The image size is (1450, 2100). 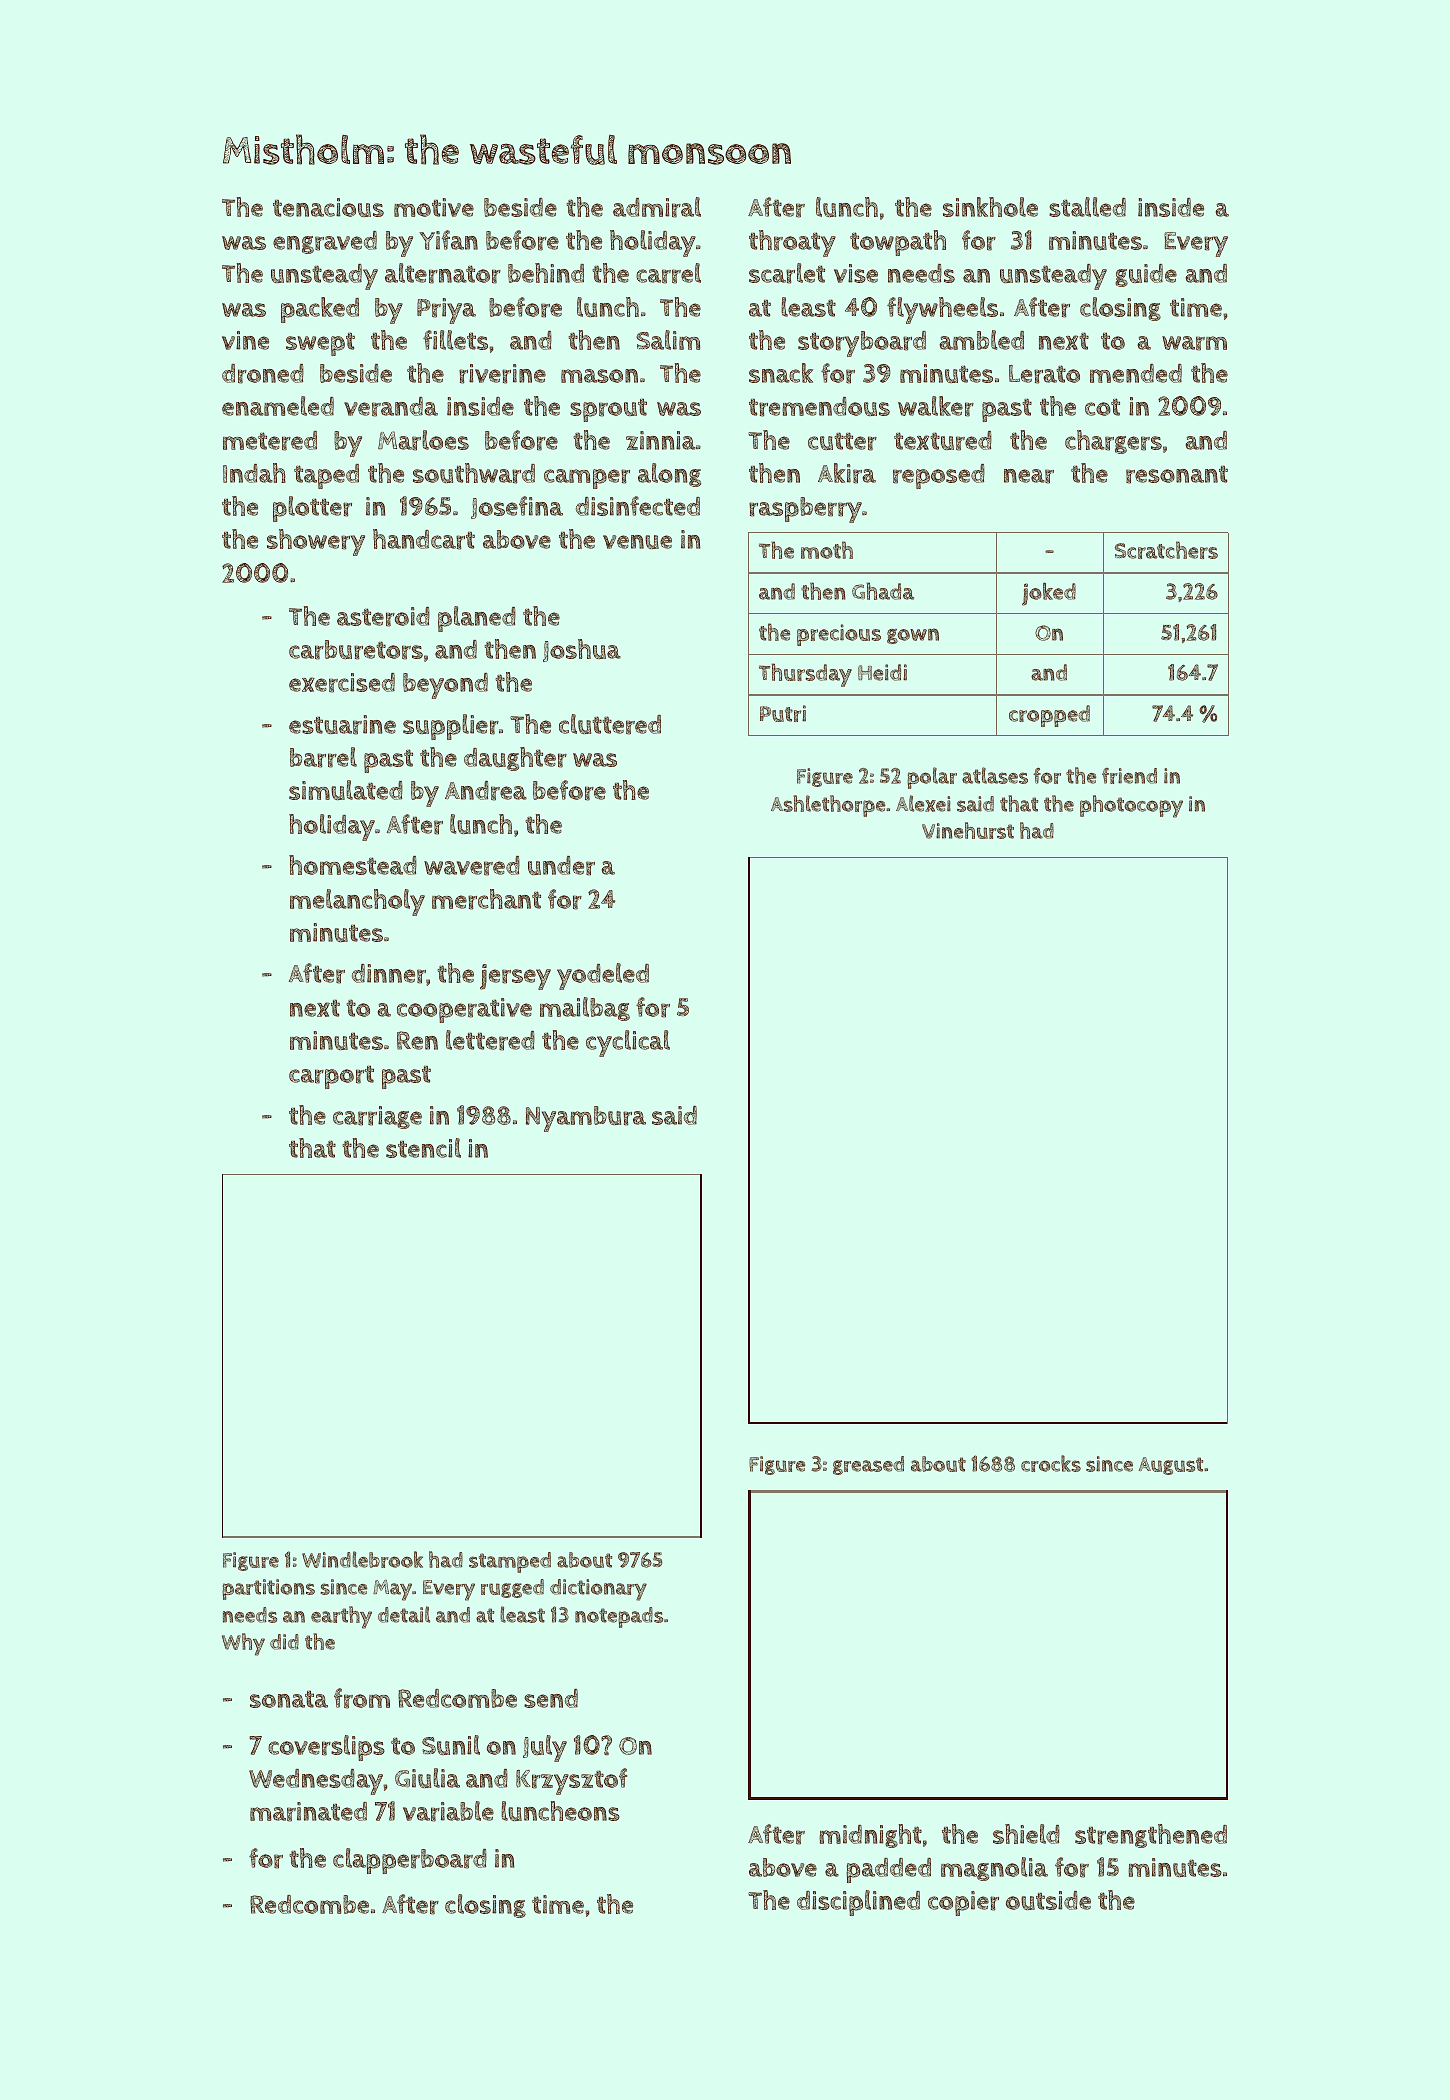 I want to click on marinated, so click(x=308, y=1812).
